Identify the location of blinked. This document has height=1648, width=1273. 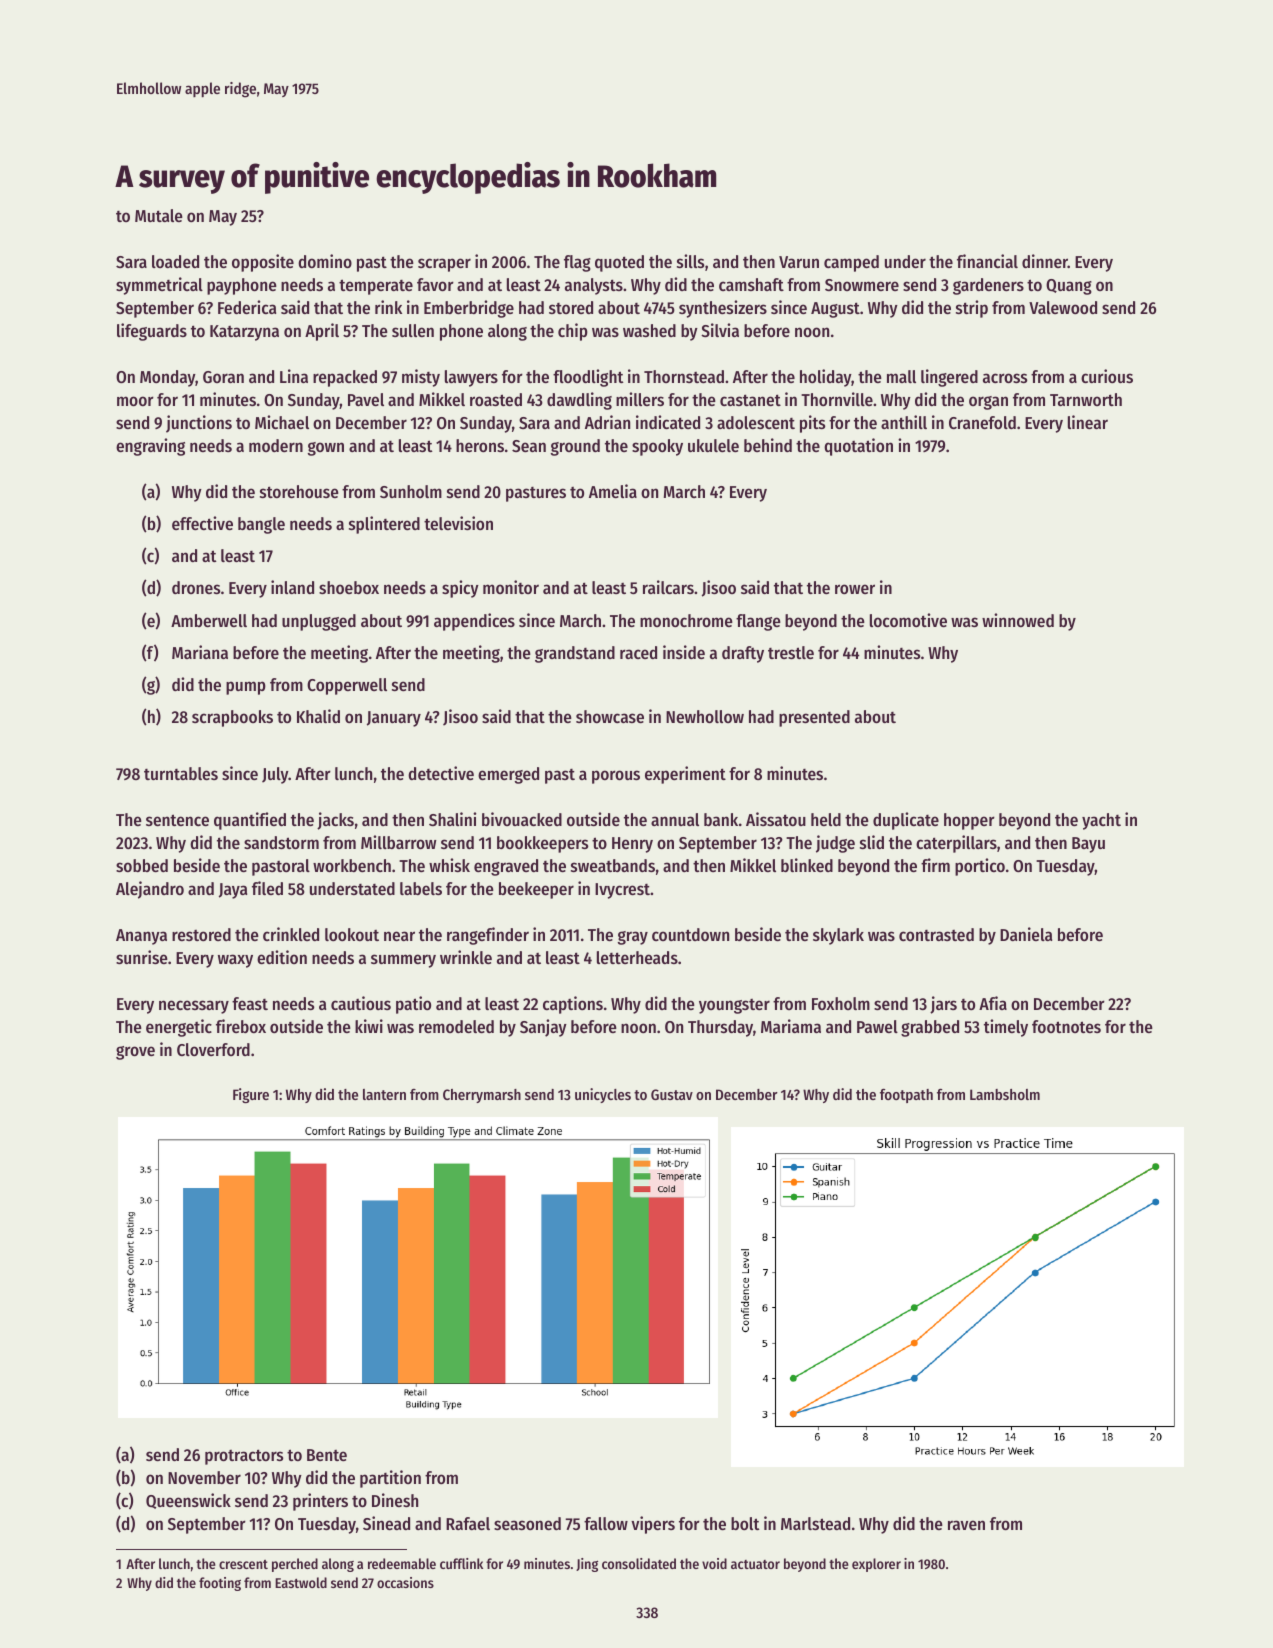
(807, 865).
